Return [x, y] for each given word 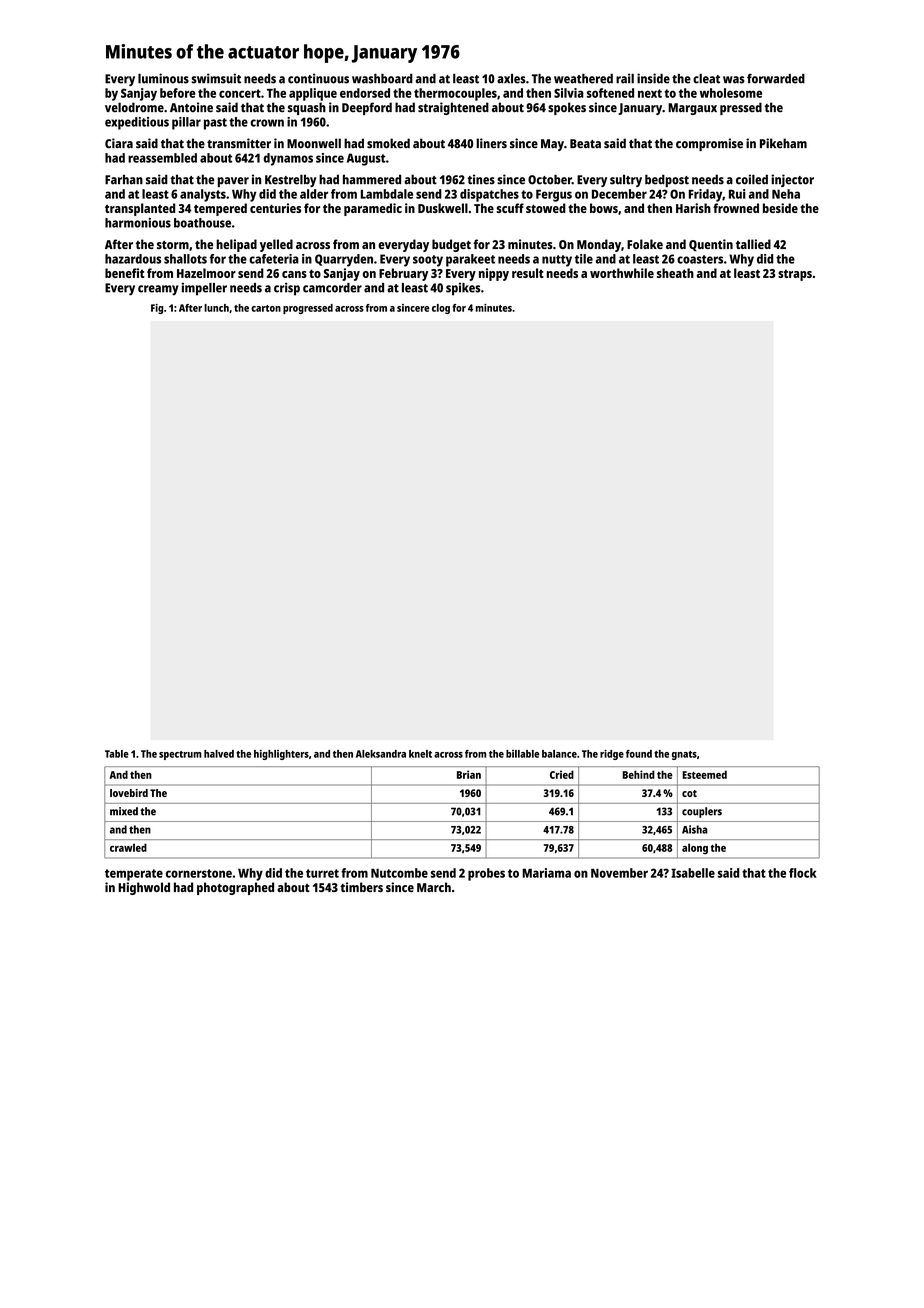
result [528, 273]
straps [795, 275]
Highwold [144, 888]
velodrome [134, 107]
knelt [420, 754]
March [434, 887]
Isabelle [693, 873]
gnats [684, 755]
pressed [741, 108]
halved [219, 754]
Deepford [367, 108]
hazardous [133, 259]
